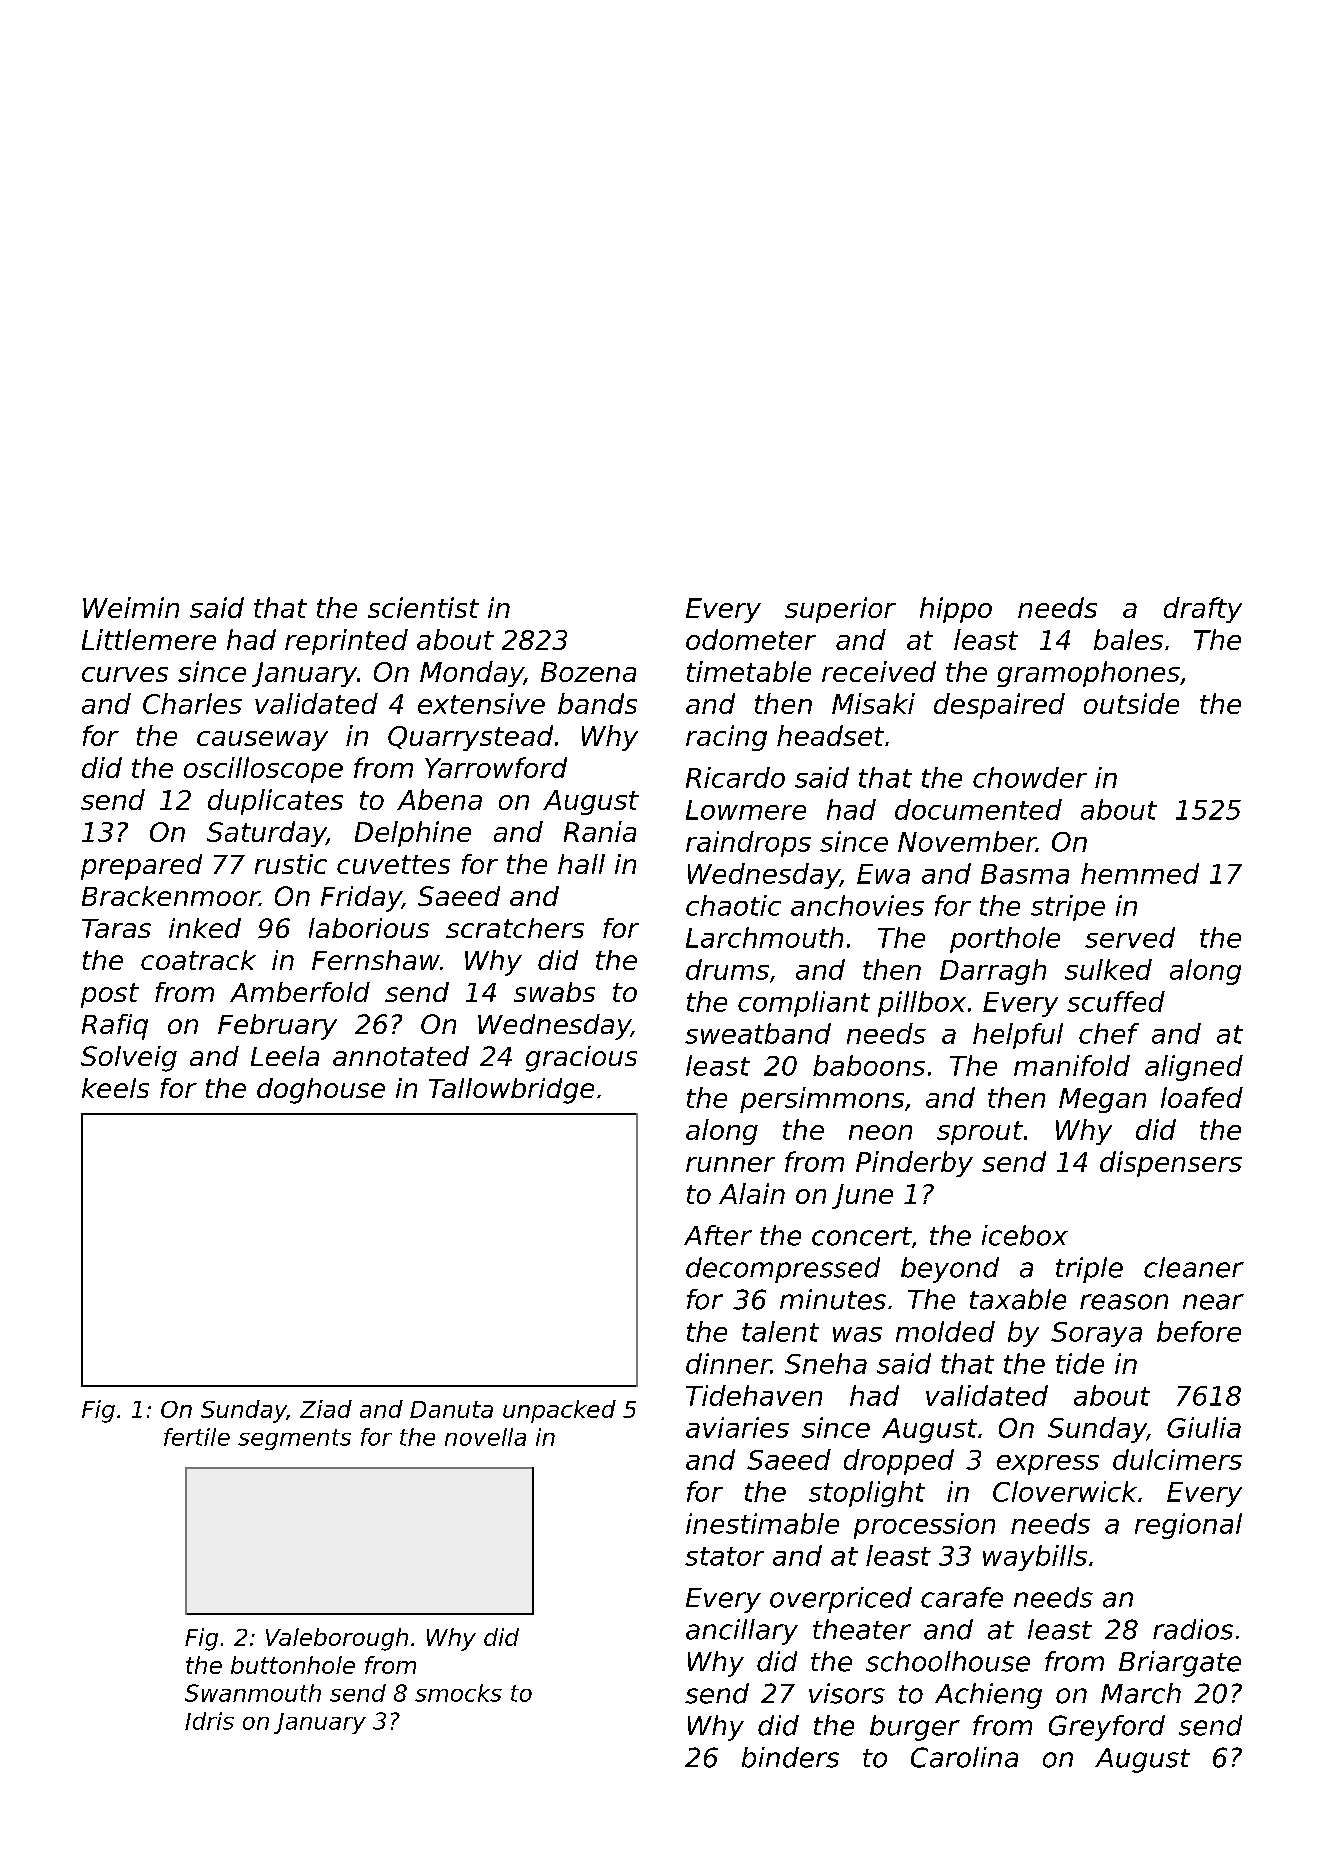 The image size is (1323, 1872). What do you see at coordinates (730, 1164) in the page?
I see `runner` at bounding box center [730, 1164].
